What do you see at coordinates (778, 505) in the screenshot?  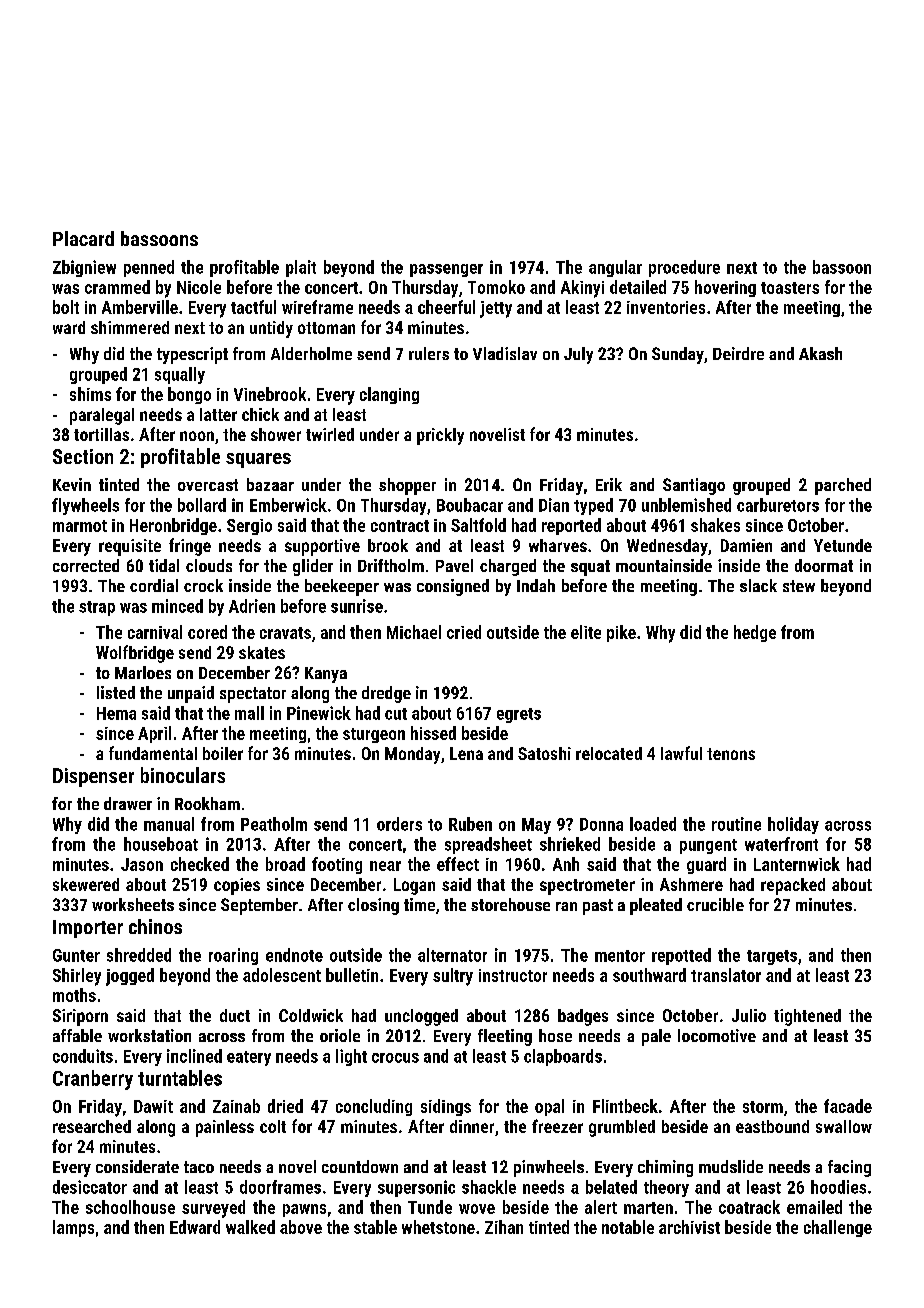 I see `carburetors` at bounding box center [778, 505].
